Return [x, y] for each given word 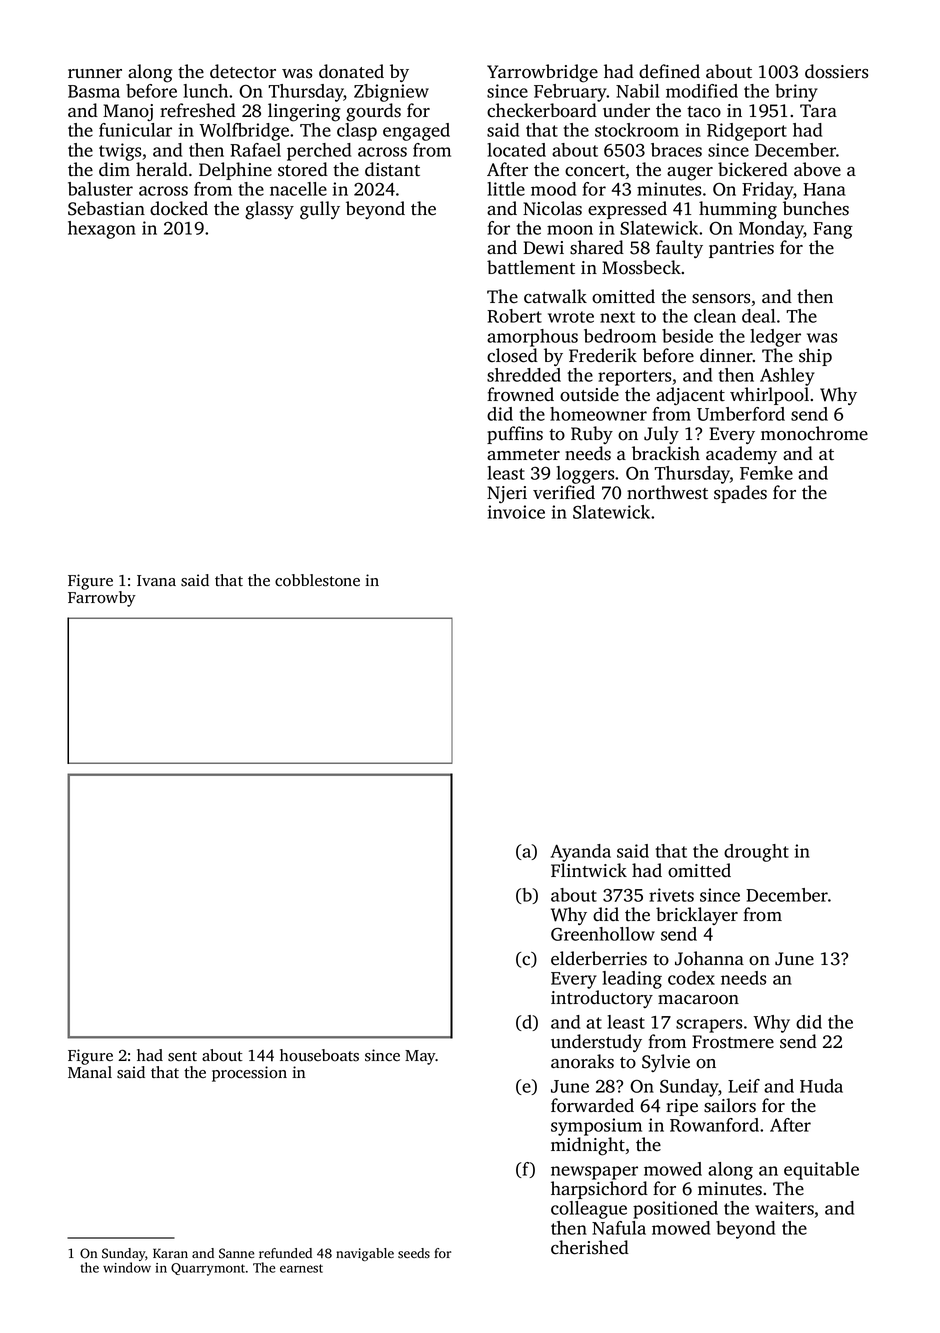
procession [249, 1074]
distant [392, 169]
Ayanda [581, 853]
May [420, 1057]
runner [95, 73]
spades [740, 494]
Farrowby [102, 599]
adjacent [690, 396]
